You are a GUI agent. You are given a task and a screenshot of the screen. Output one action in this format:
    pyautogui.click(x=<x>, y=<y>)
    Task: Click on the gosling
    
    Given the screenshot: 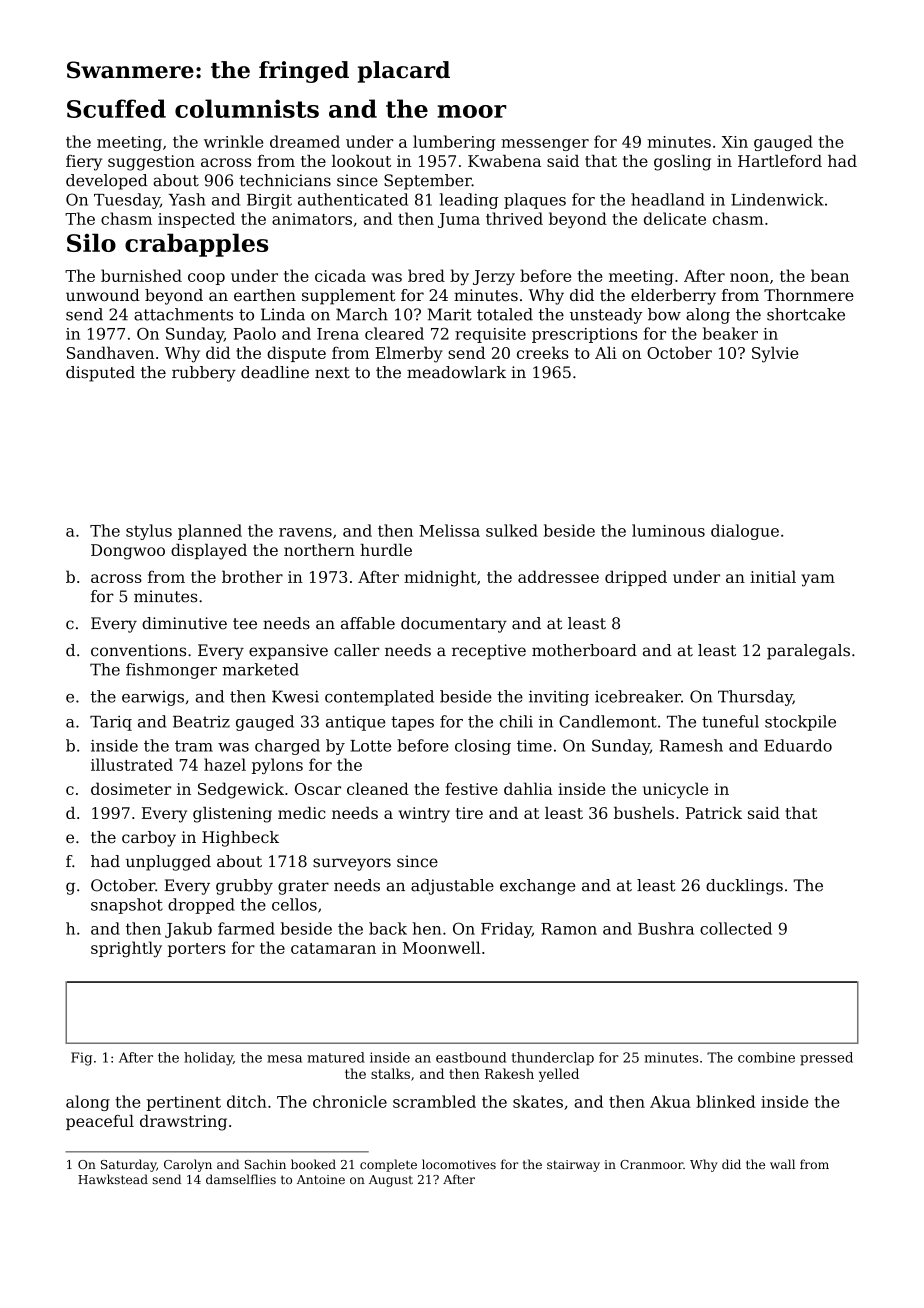 What is the action you would take?
    pyautogui.click(x=682, y=163)
